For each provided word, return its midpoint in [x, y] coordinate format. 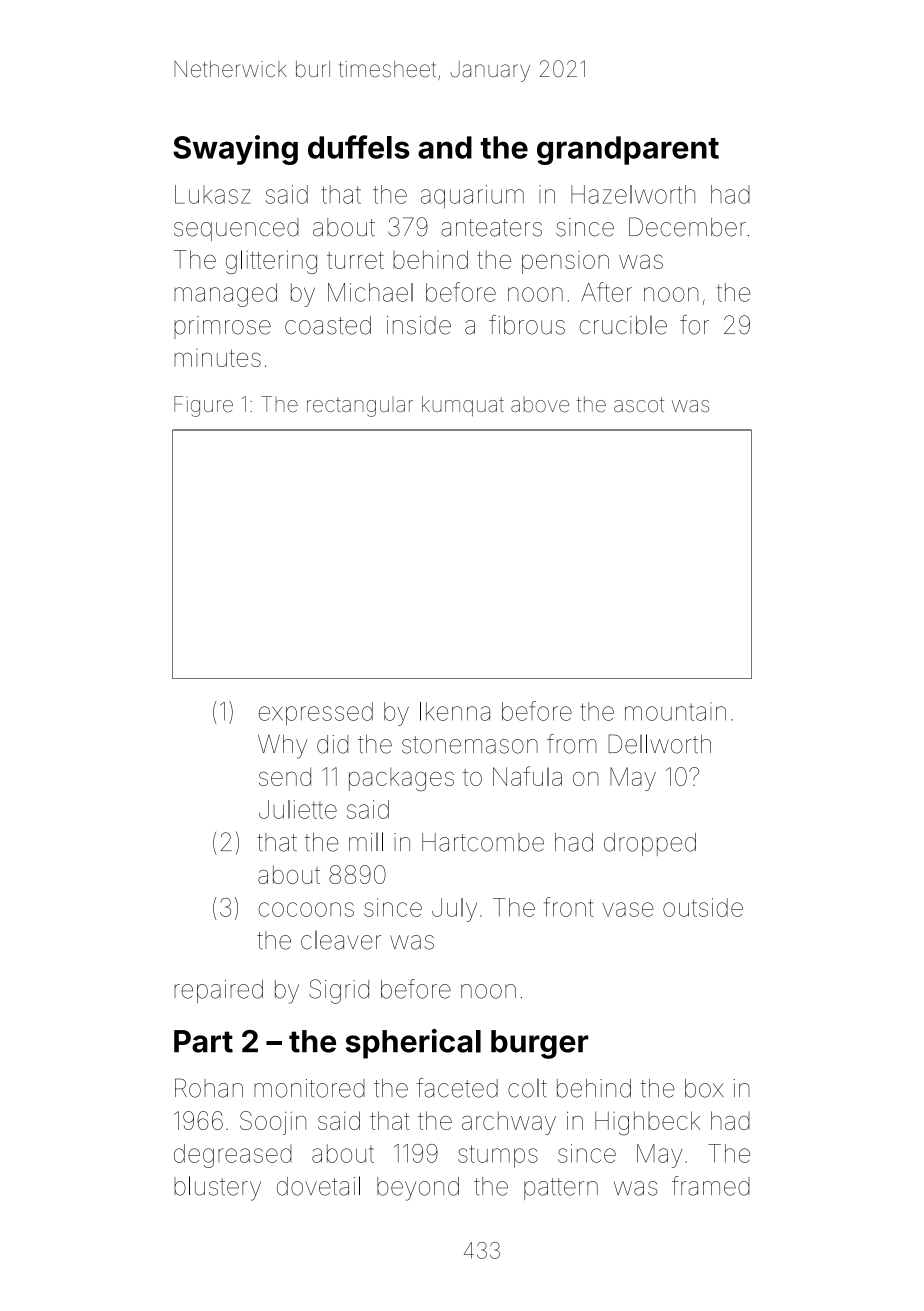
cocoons [306, 909]
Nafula [527, 776]
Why [282, 747]
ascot [639, 405]
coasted [328, 325]
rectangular [360, 407]
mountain [675, 711]
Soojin [273, 1123]
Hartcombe [483, 842]
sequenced [236, 229]
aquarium [472, 197]
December [687, 227]
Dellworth [659, 744]
